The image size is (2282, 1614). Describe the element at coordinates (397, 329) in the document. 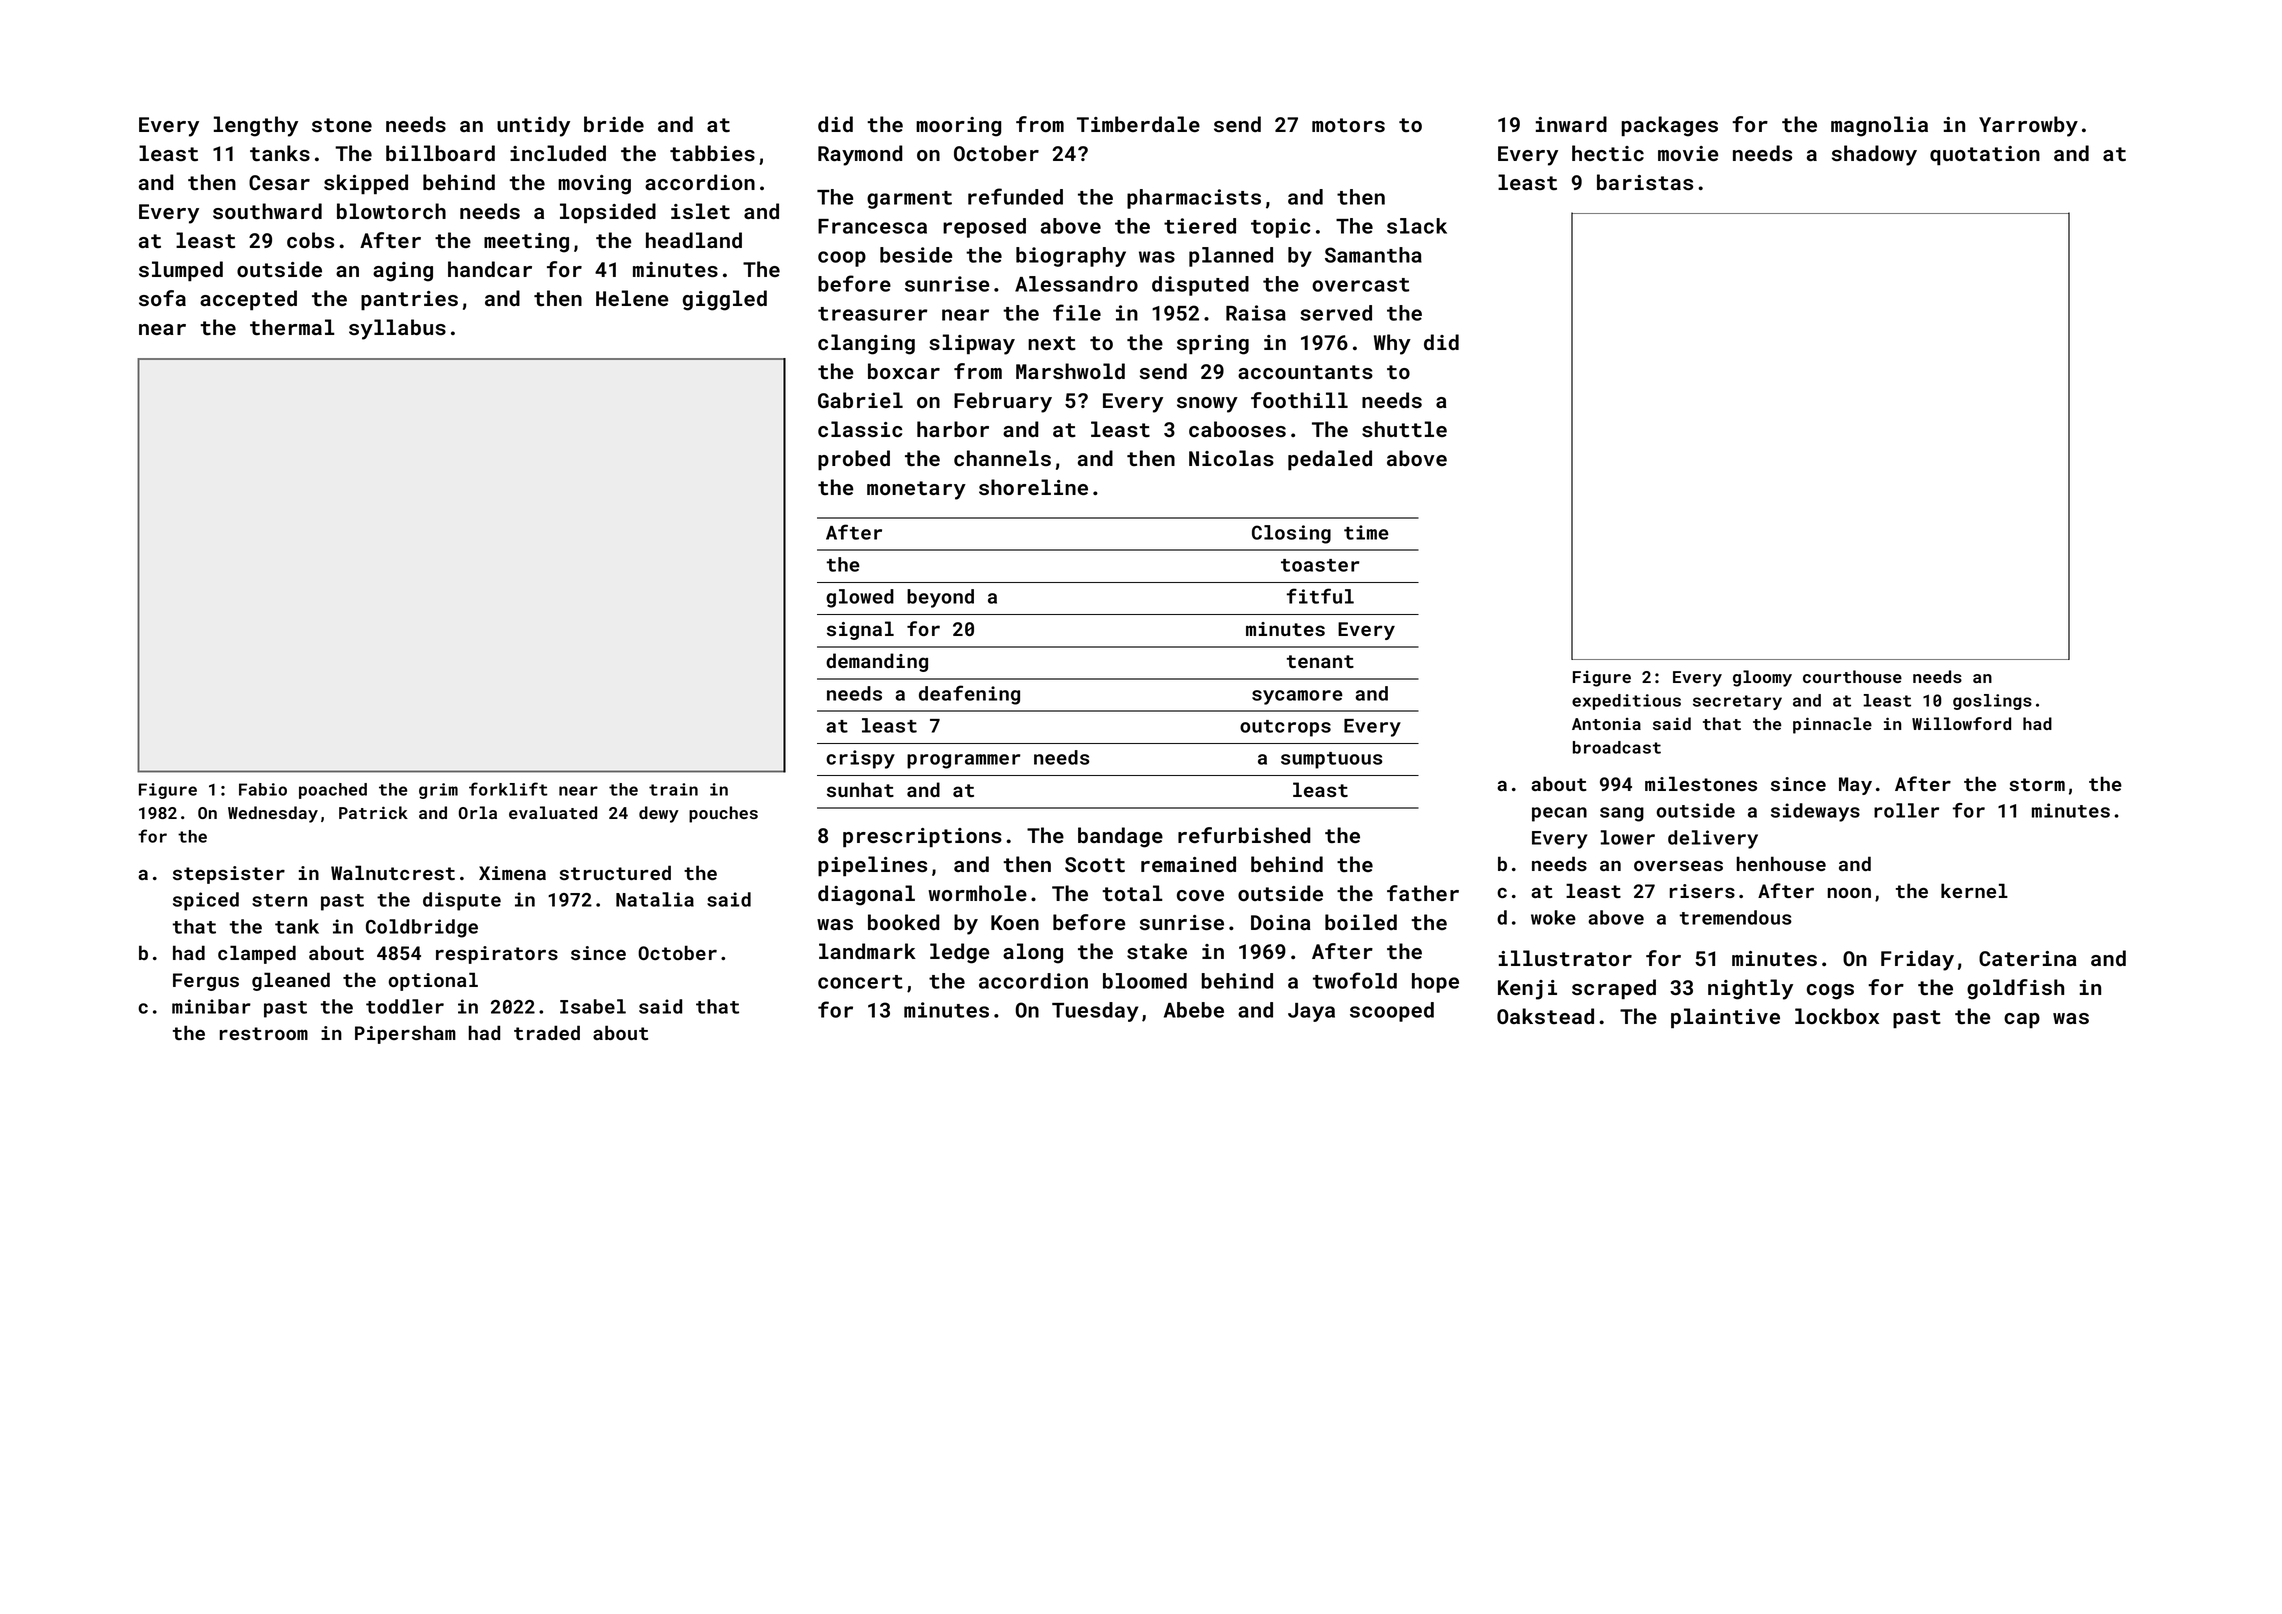

I see `syllabus` at that location.
